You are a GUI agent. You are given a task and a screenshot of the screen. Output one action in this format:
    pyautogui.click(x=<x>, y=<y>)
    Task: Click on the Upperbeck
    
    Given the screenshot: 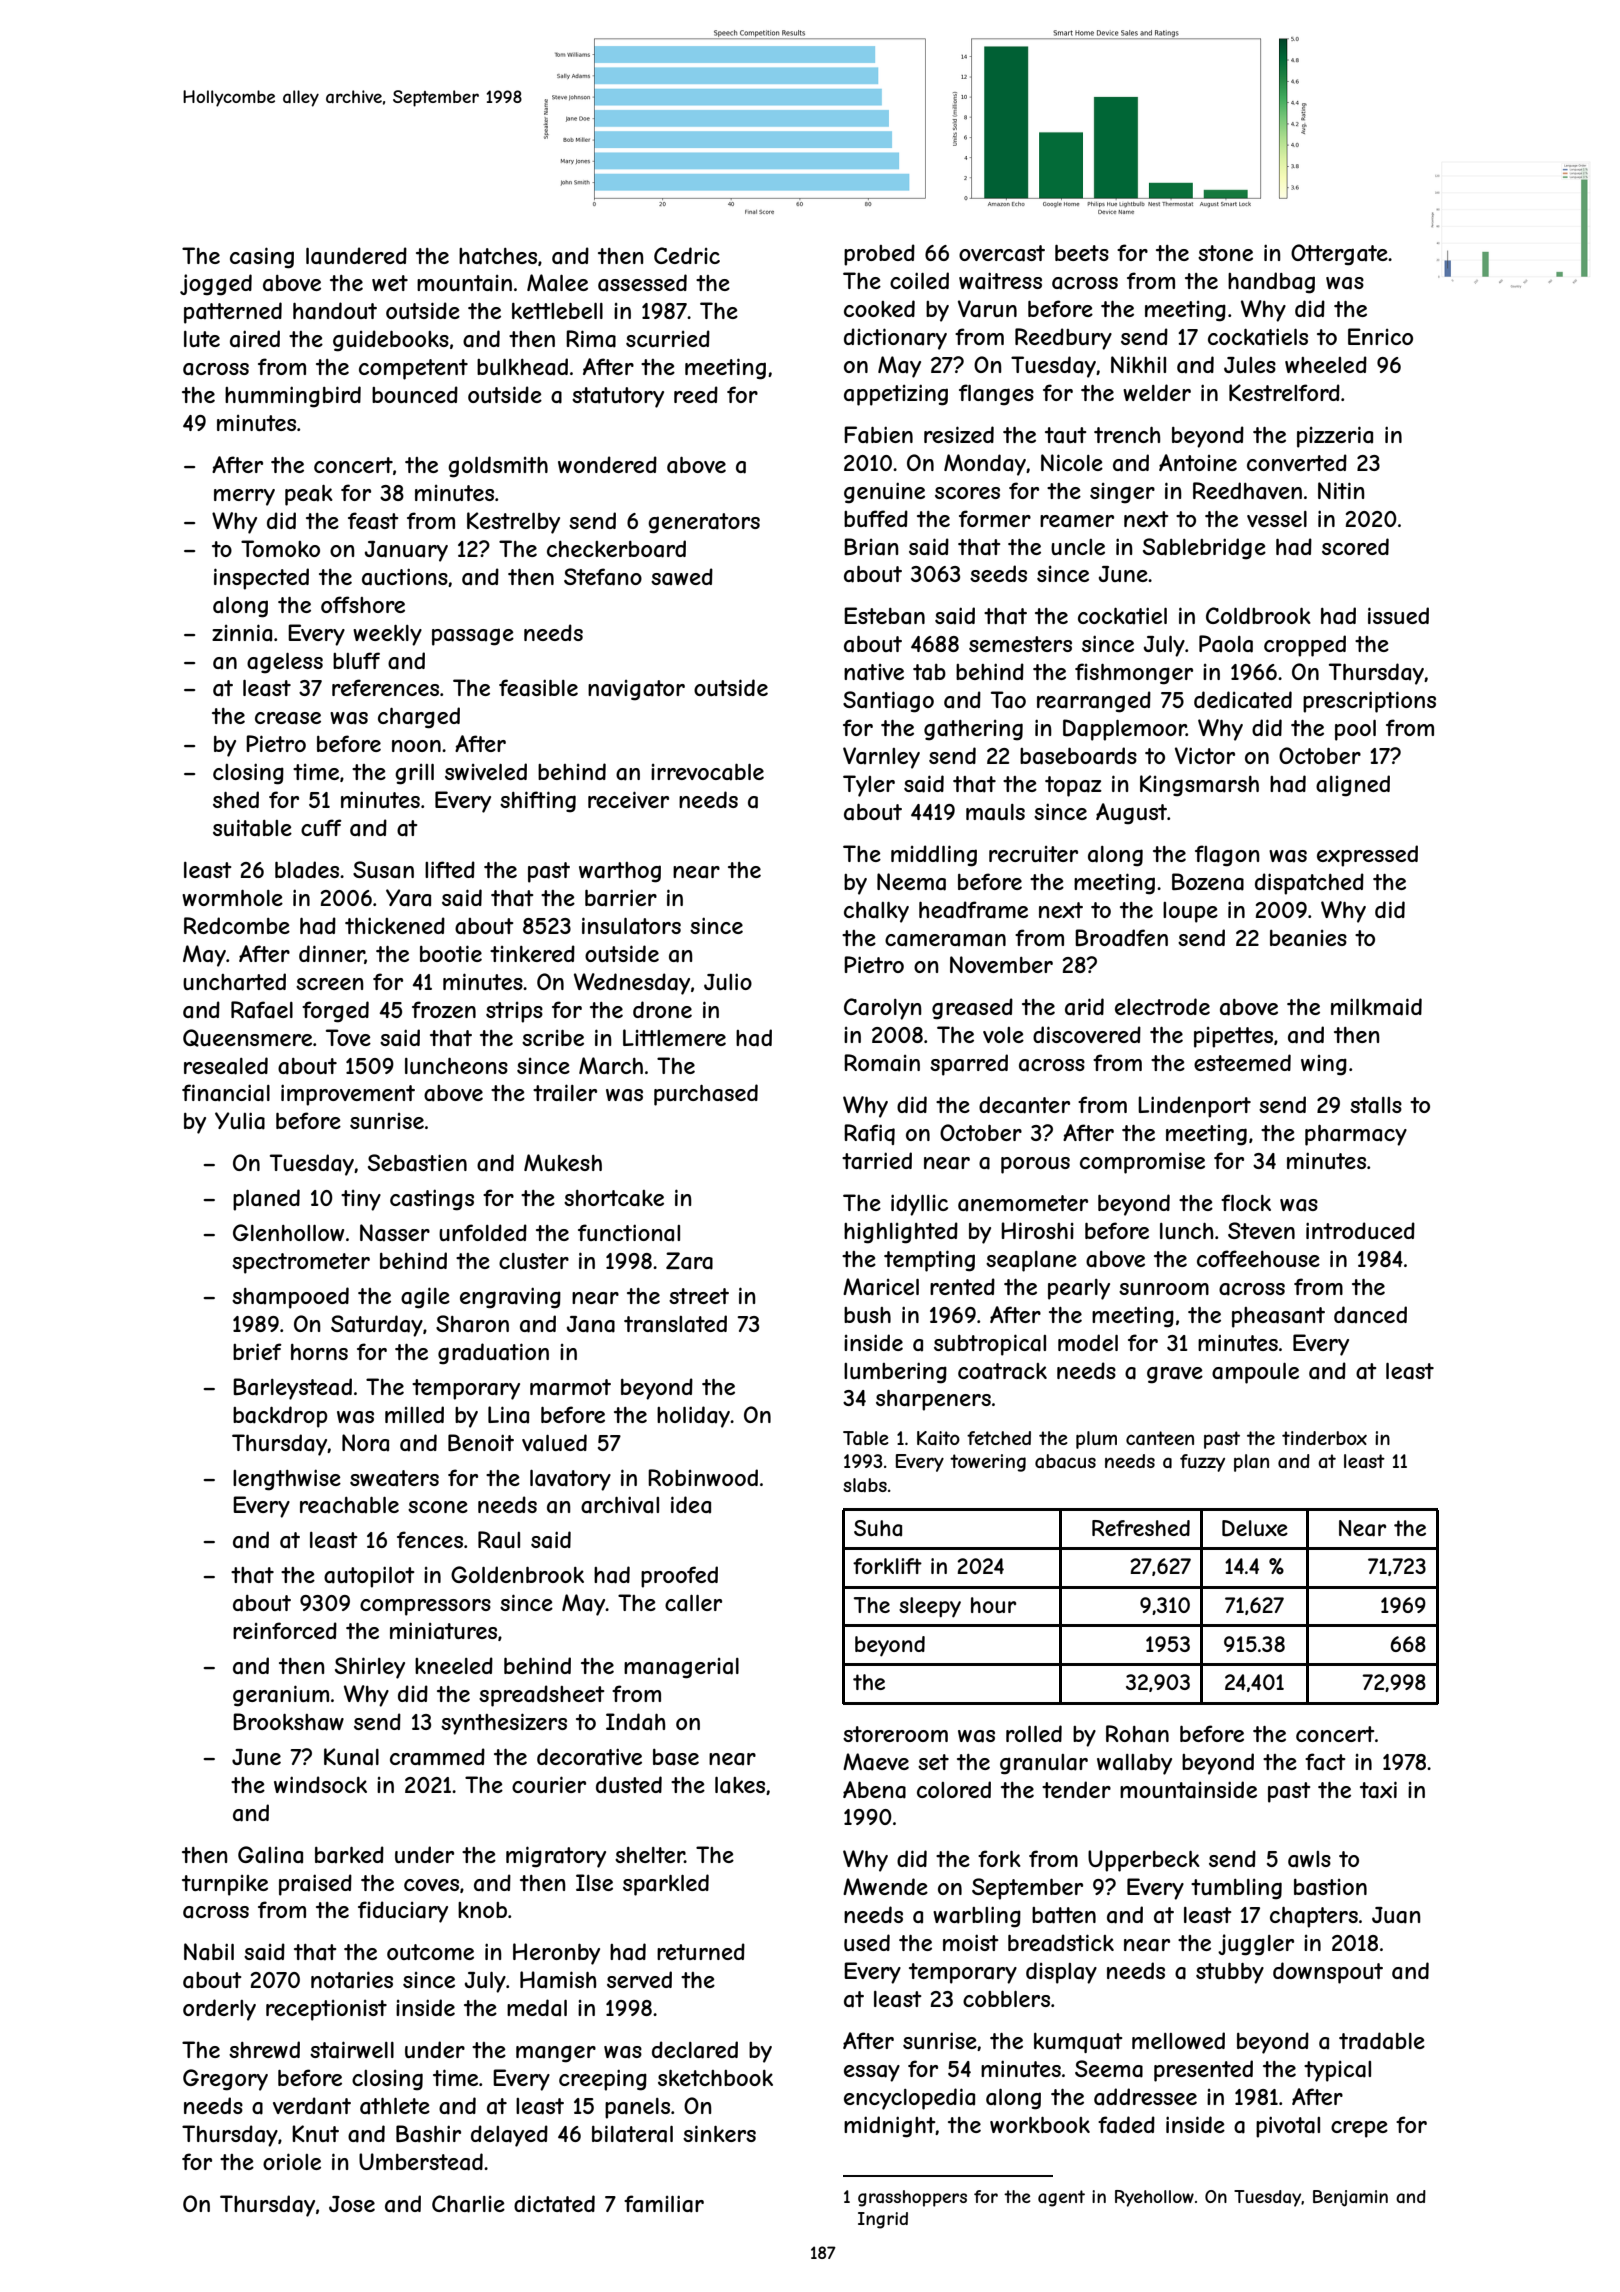 What is the action you would take?
    pyautogui.click(x=1144, y=1861)
